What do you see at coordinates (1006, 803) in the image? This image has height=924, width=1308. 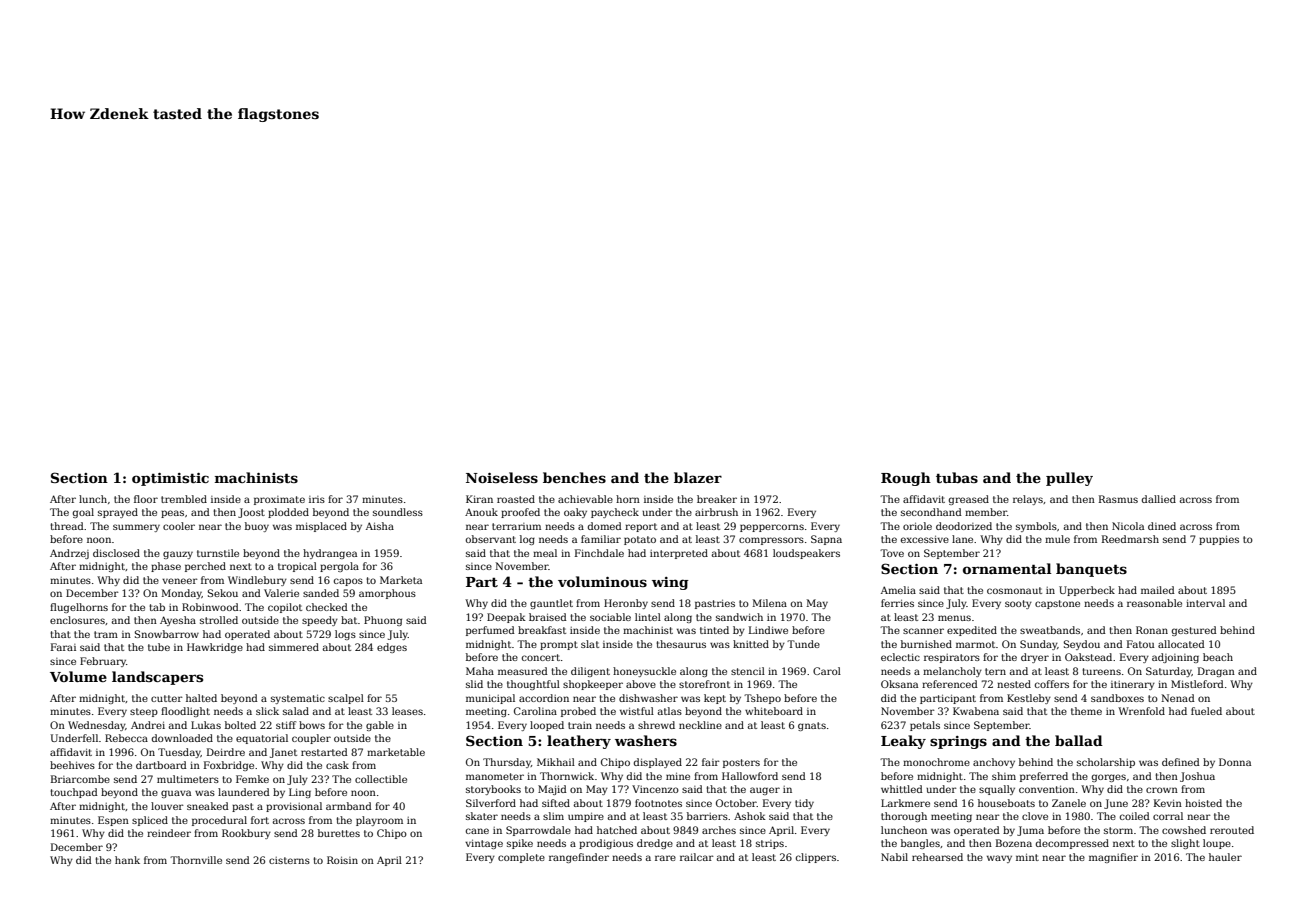 I see `houseboats` at bounding box center [1006, 803].
